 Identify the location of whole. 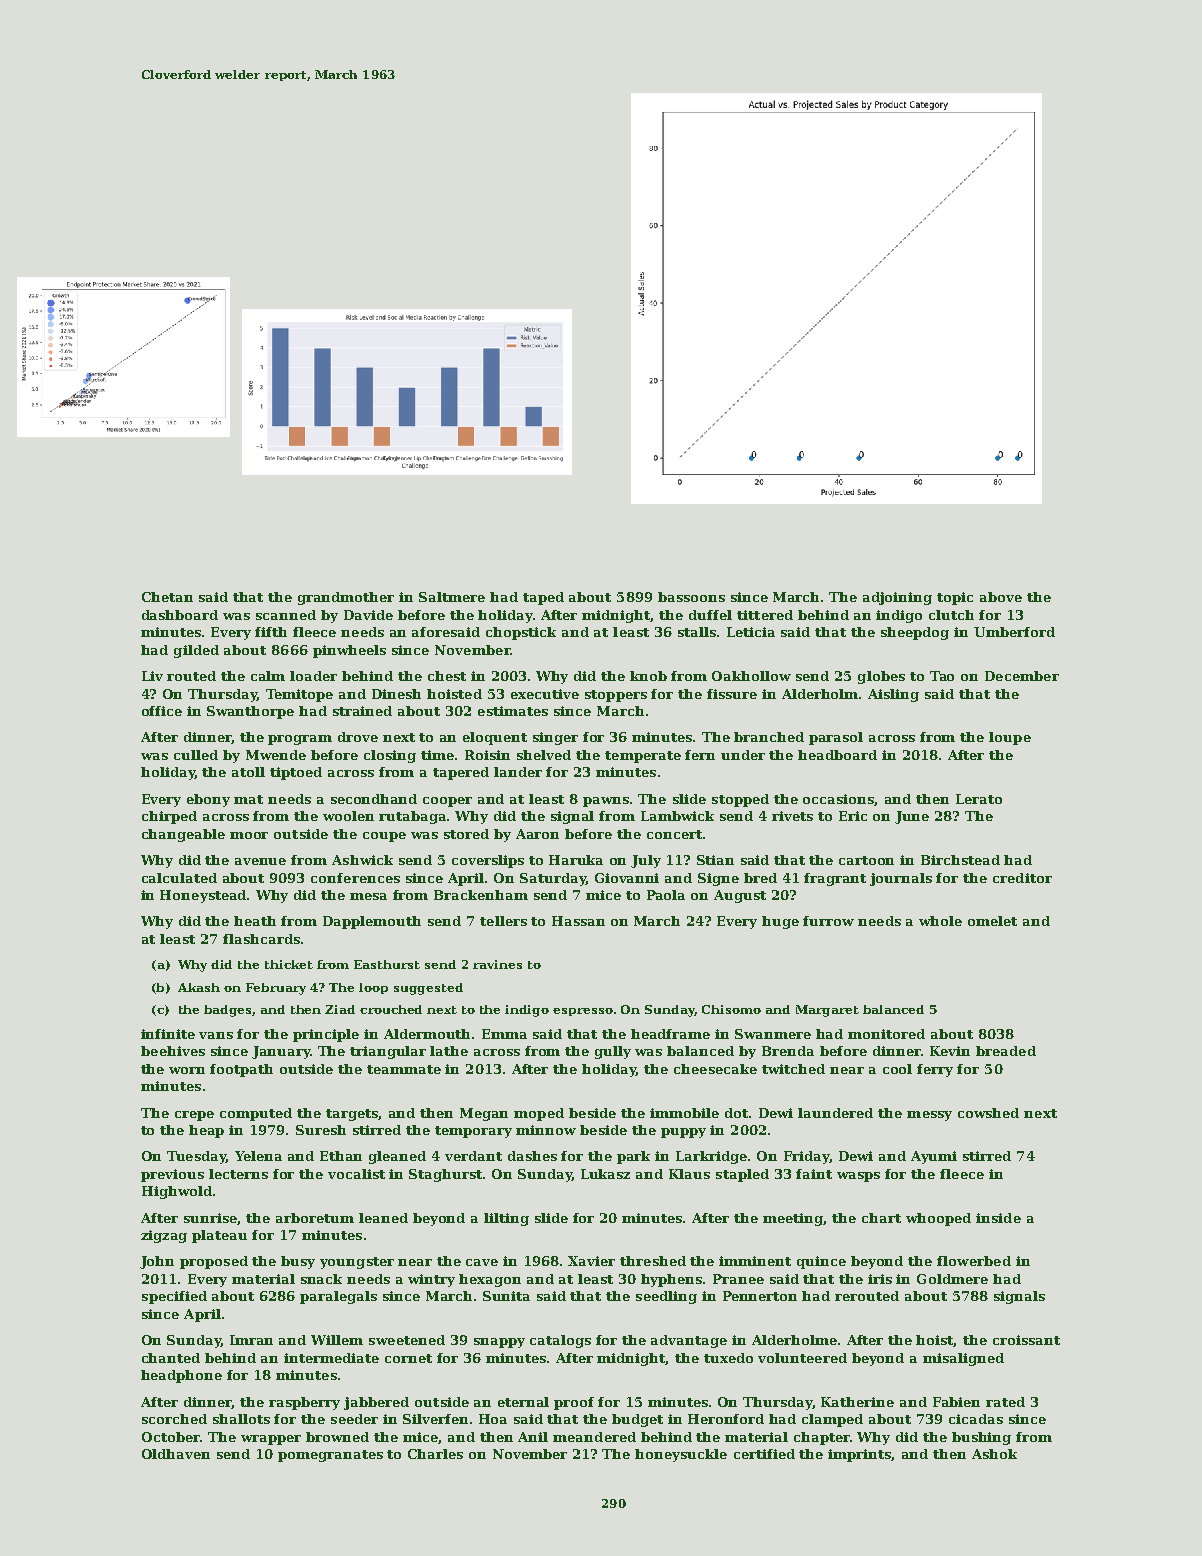
(940, 921).
